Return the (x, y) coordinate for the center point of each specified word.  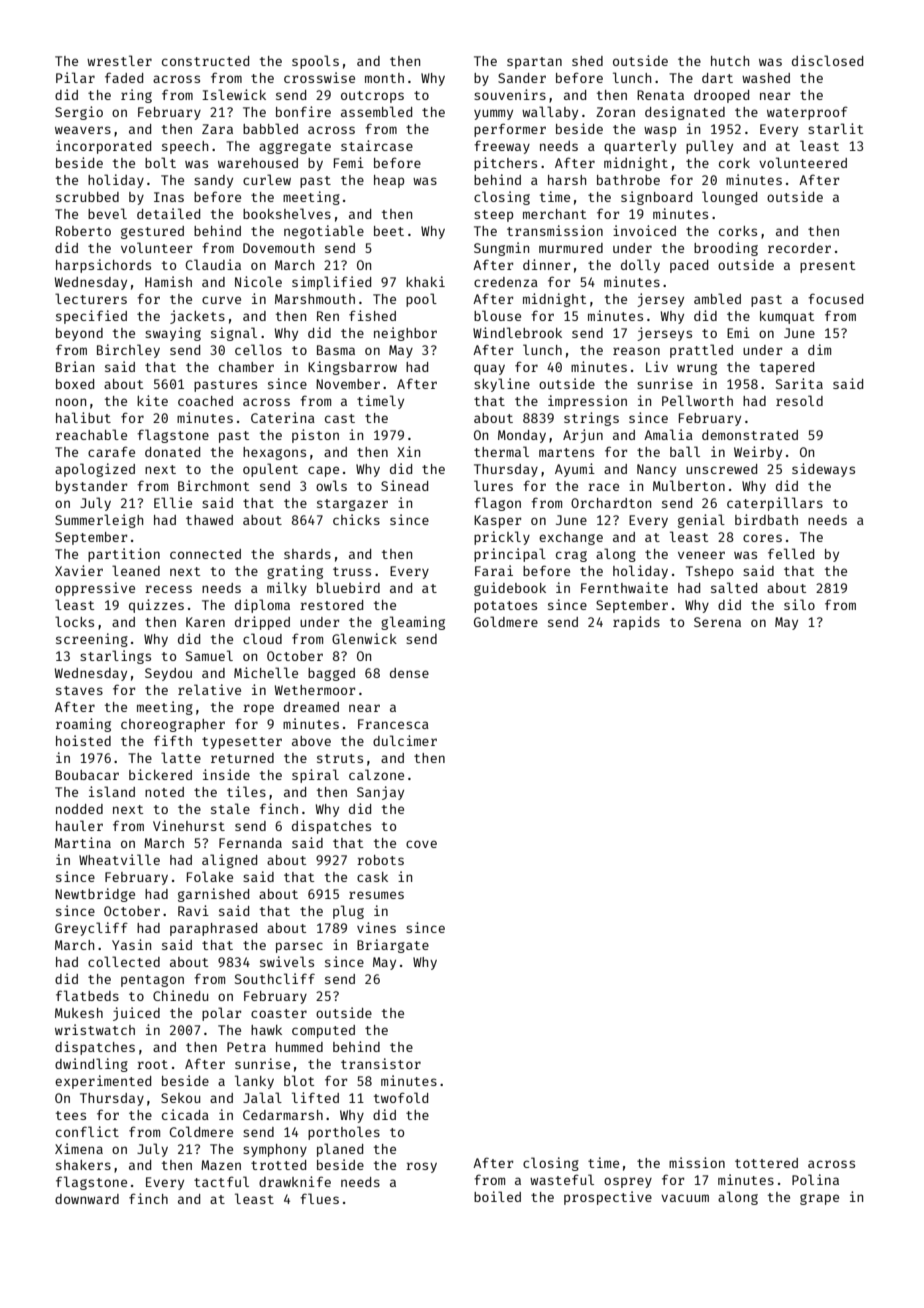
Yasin (131, 944)
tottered (766, 1163)
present (827, 267)
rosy (421, 1167)
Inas (169, 197)
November (348, 384)
